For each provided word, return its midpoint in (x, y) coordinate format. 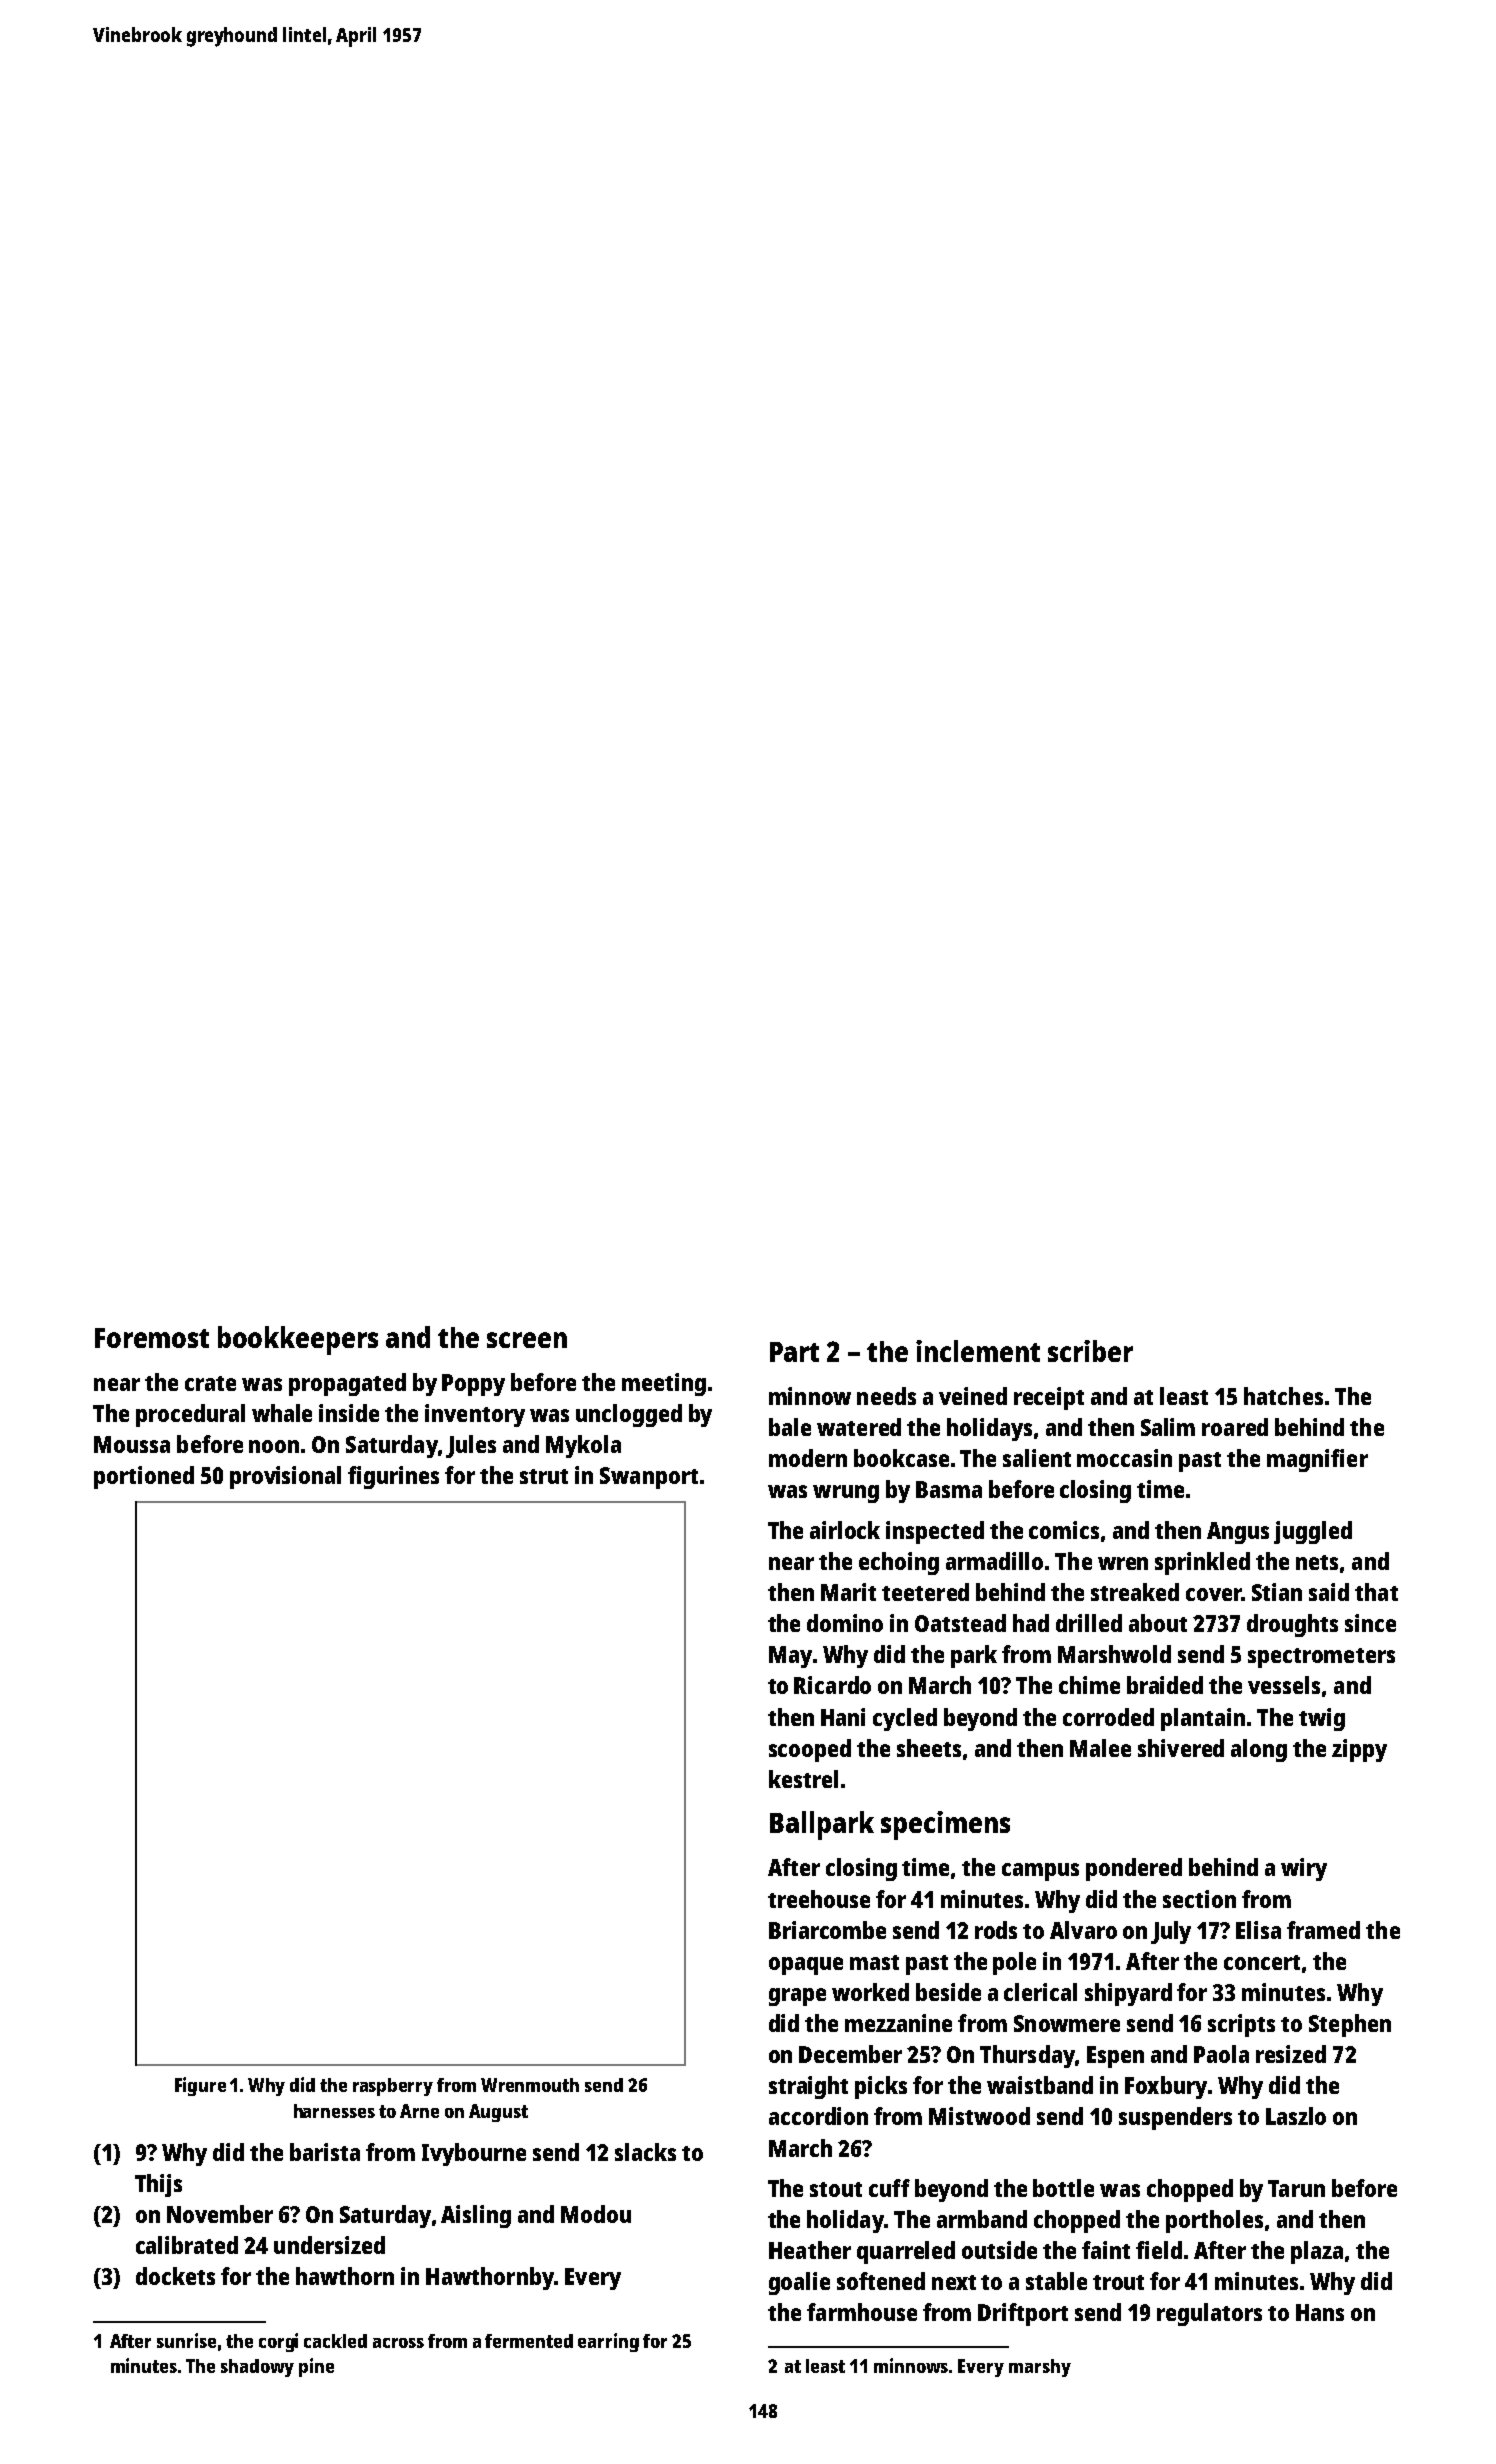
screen (527, 1340)
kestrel (803, 1779)
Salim (1168, 1427)
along (1259, 1750)
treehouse (819, 1899)
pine (316, 2367)
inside (349, 1413)
